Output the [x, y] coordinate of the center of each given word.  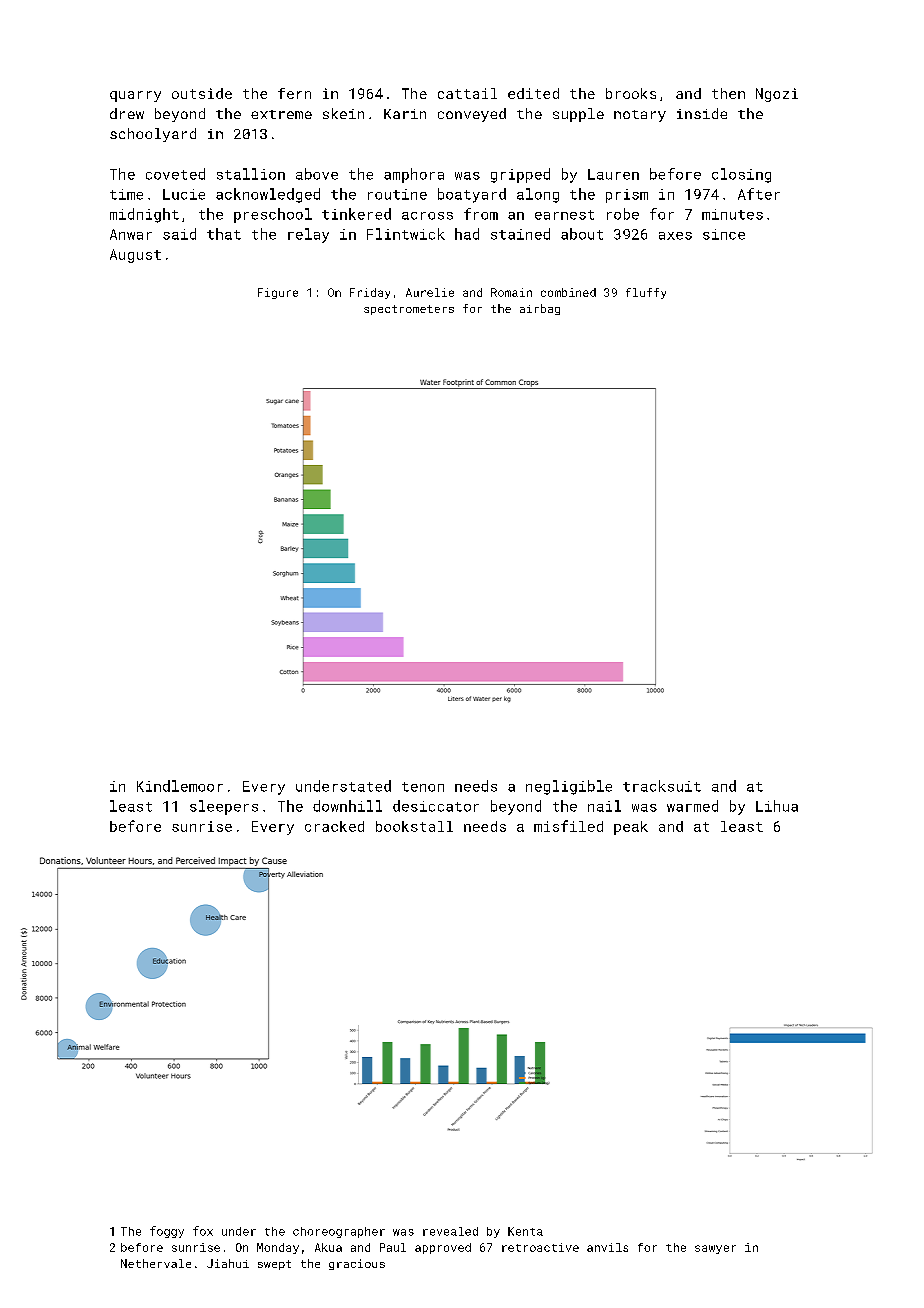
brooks [631, 93]
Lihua [777, 806]
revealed [450, 1231]
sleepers [224, 807]
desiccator [436, 806]
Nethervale [156, 1263]
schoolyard [153, 135]
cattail [467, 93]
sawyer [715, 1249]
